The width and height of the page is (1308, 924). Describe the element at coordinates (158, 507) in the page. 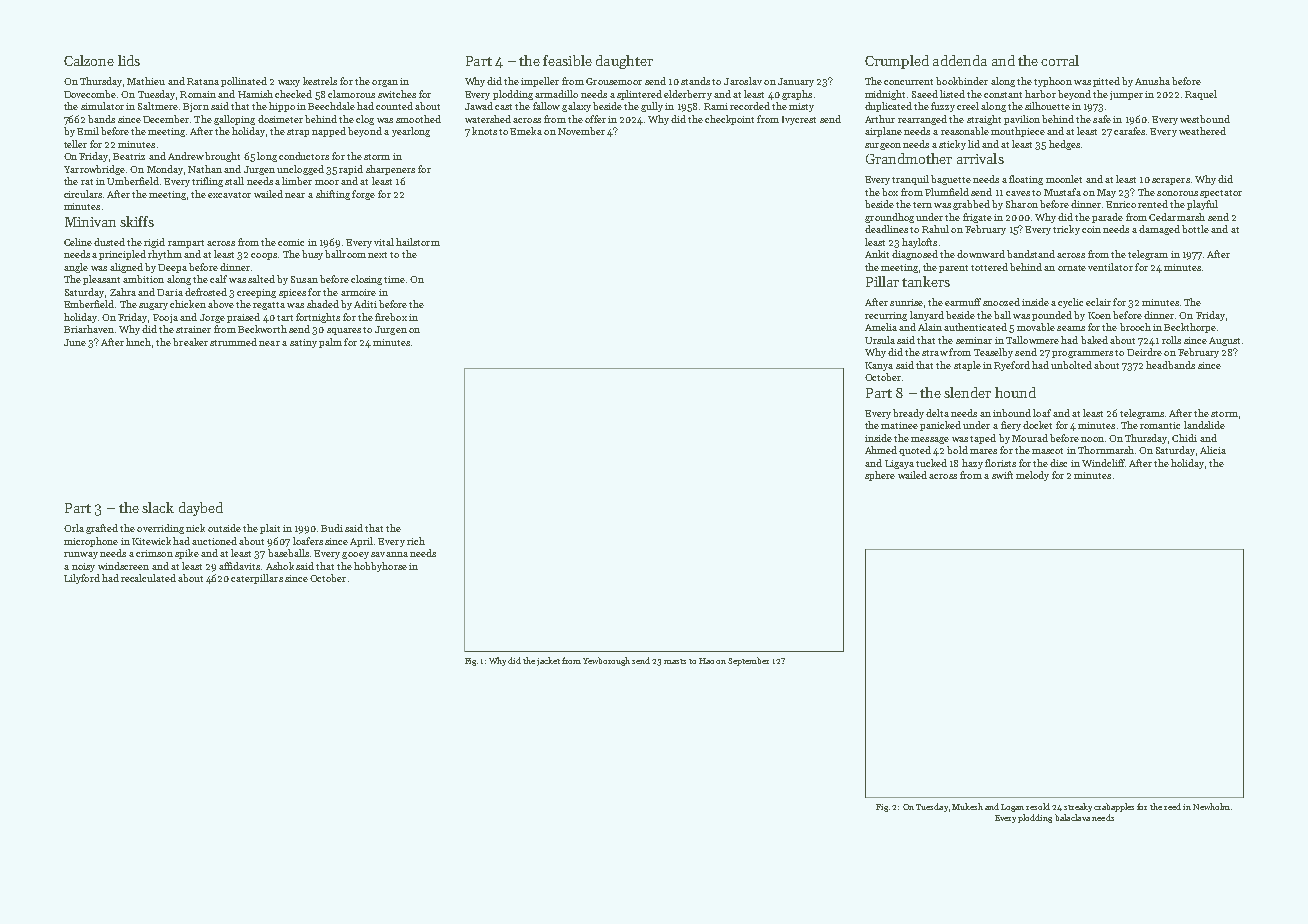

I see `slack` at that location.
